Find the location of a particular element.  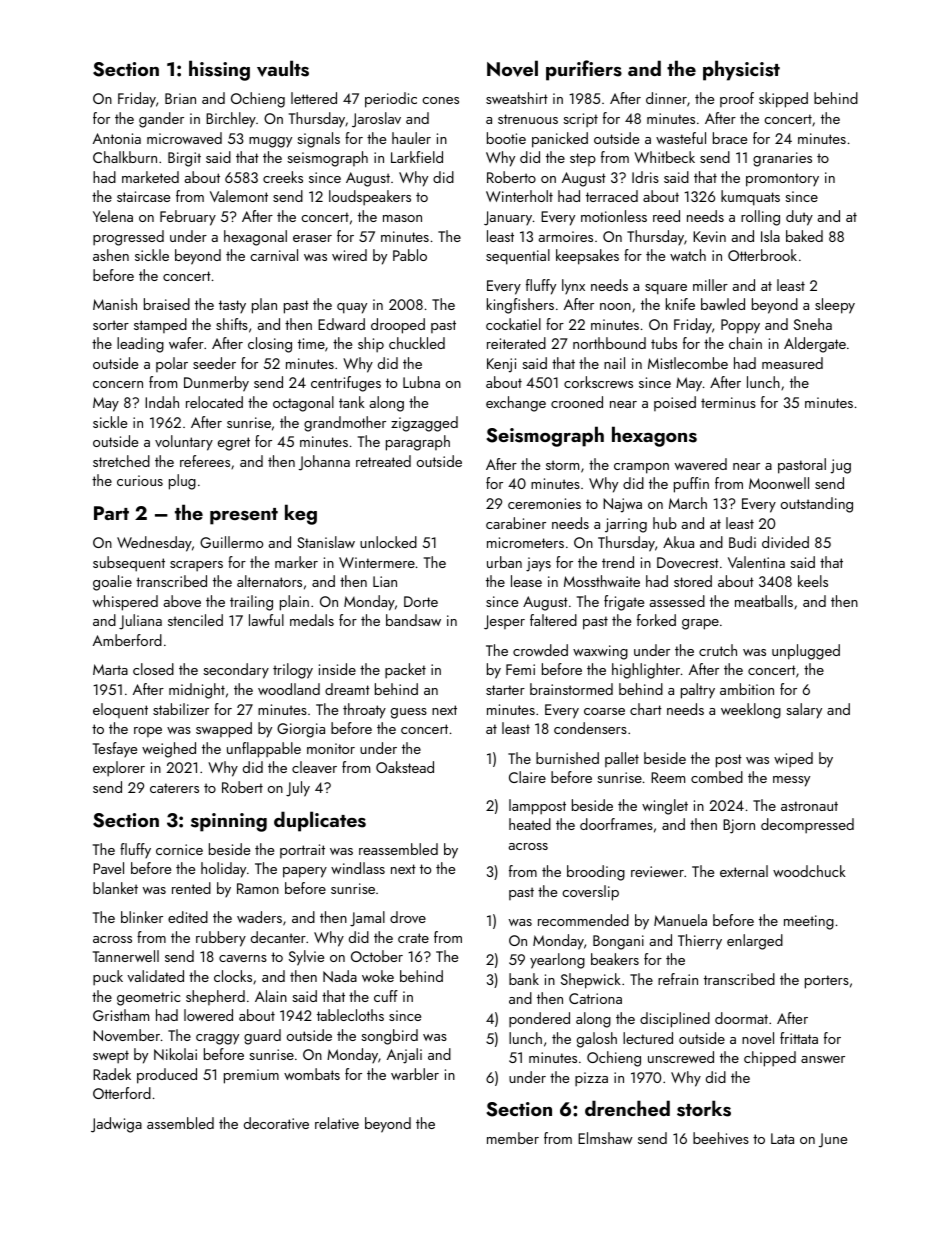

Yelena is located at coordinates (113, 216).
